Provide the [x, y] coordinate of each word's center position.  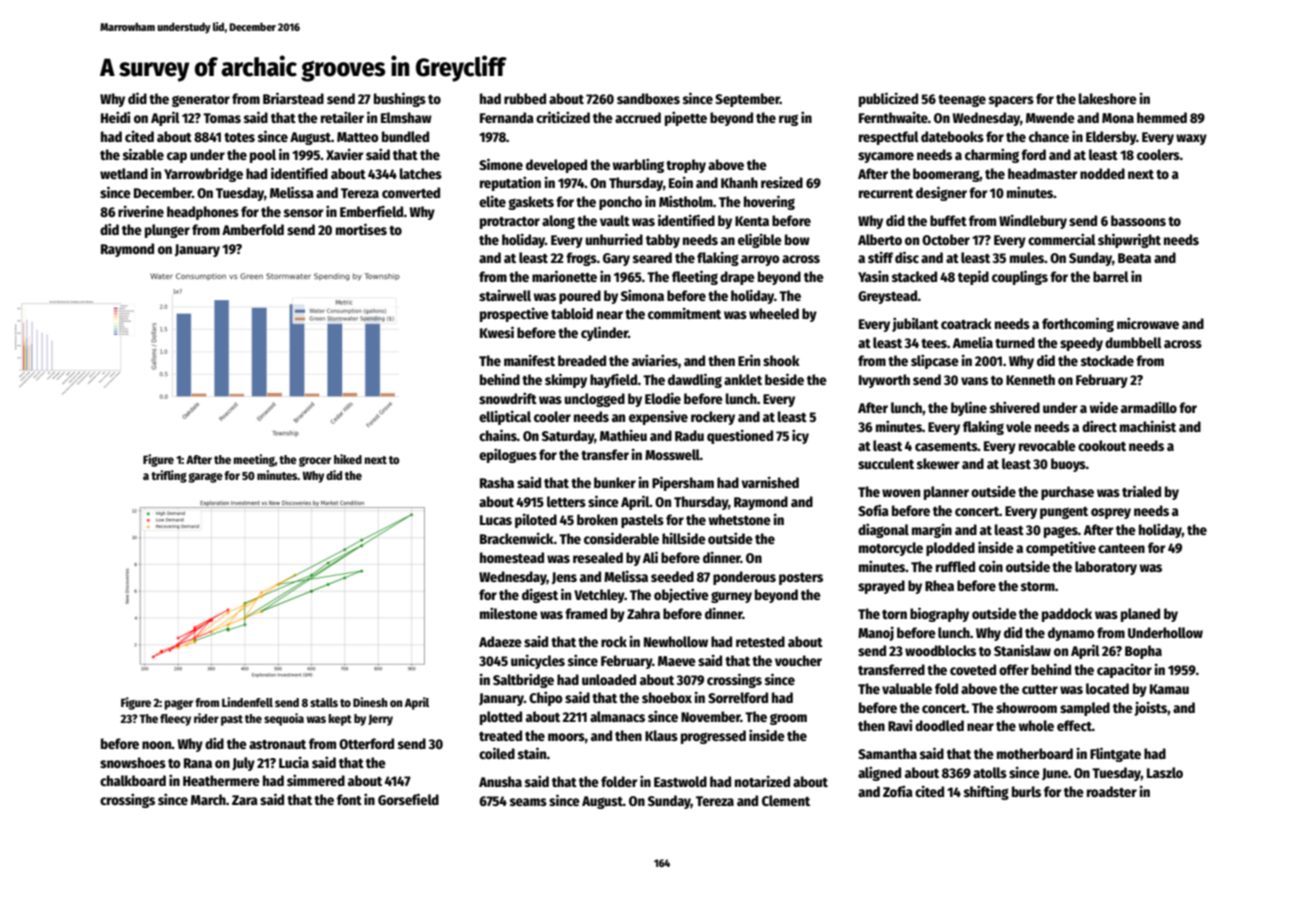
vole [1019, 426]
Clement [786, 800]
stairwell [505, 295]
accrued [638, 117]
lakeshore [1108, 98]
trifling [169, 476]
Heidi [115, 117]
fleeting [695, 277]
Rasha [497, 482]
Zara [245, 800]
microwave [1148, 323]
